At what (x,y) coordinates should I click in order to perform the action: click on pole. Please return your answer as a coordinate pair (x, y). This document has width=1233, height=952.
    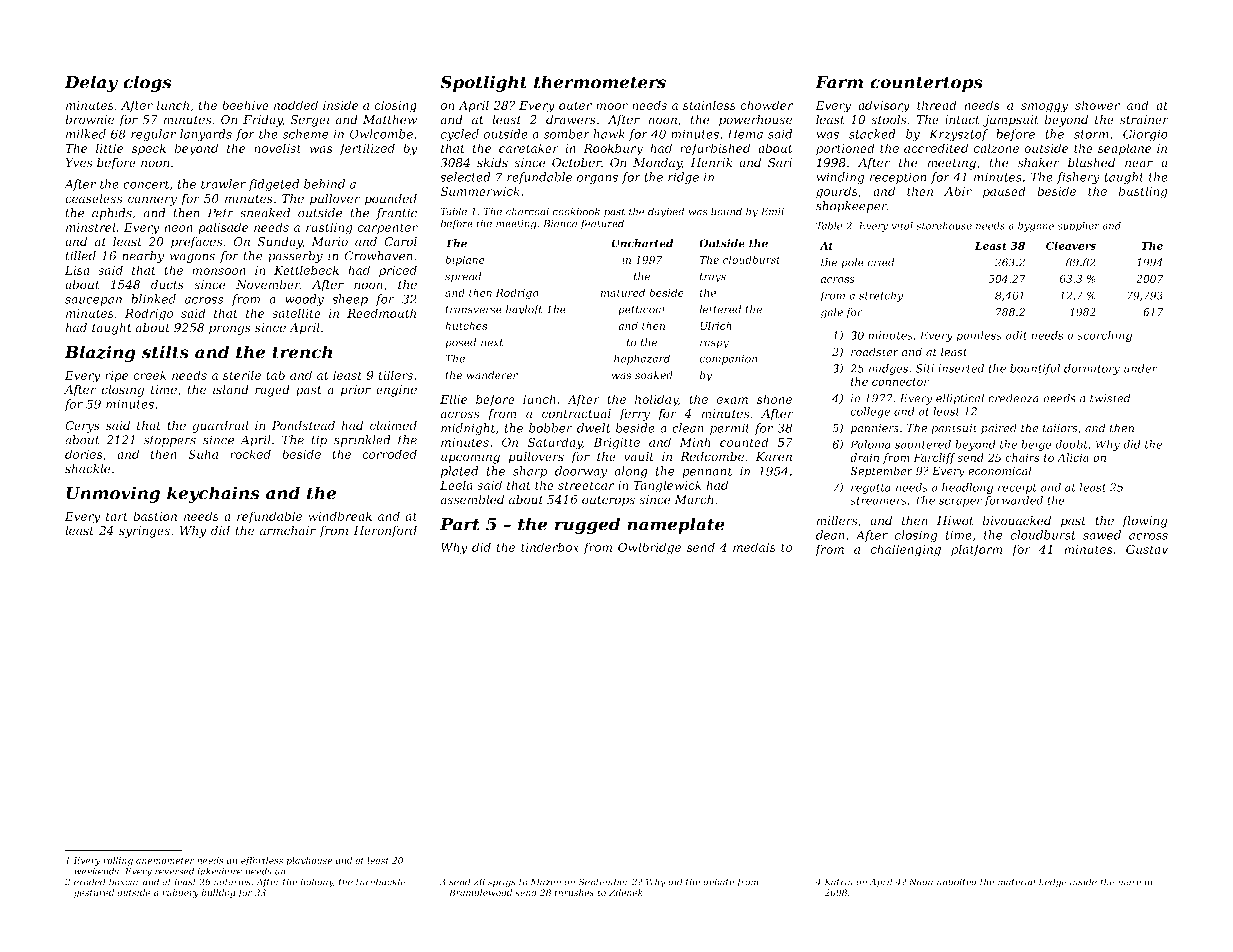
    Looking at the image, I should click on (852, 263).
